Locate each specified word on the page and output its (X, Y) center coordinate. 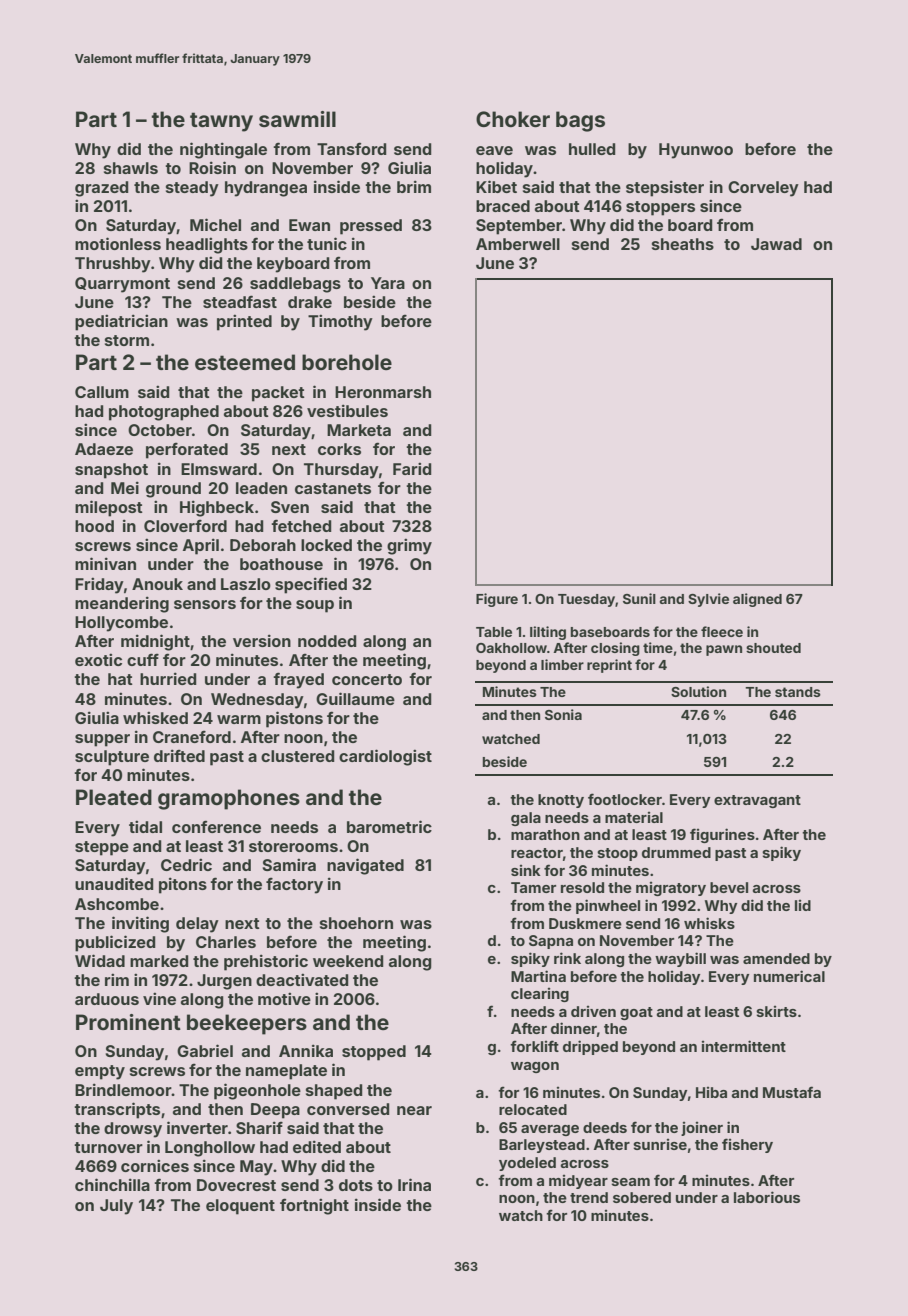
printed (244, 322)
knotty (561, 801)
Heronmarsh (383, 392)
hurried (168, 678)
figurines (722, 835)
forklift (534, 1046)
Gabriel (205, 1050)
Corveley (763, 189)
